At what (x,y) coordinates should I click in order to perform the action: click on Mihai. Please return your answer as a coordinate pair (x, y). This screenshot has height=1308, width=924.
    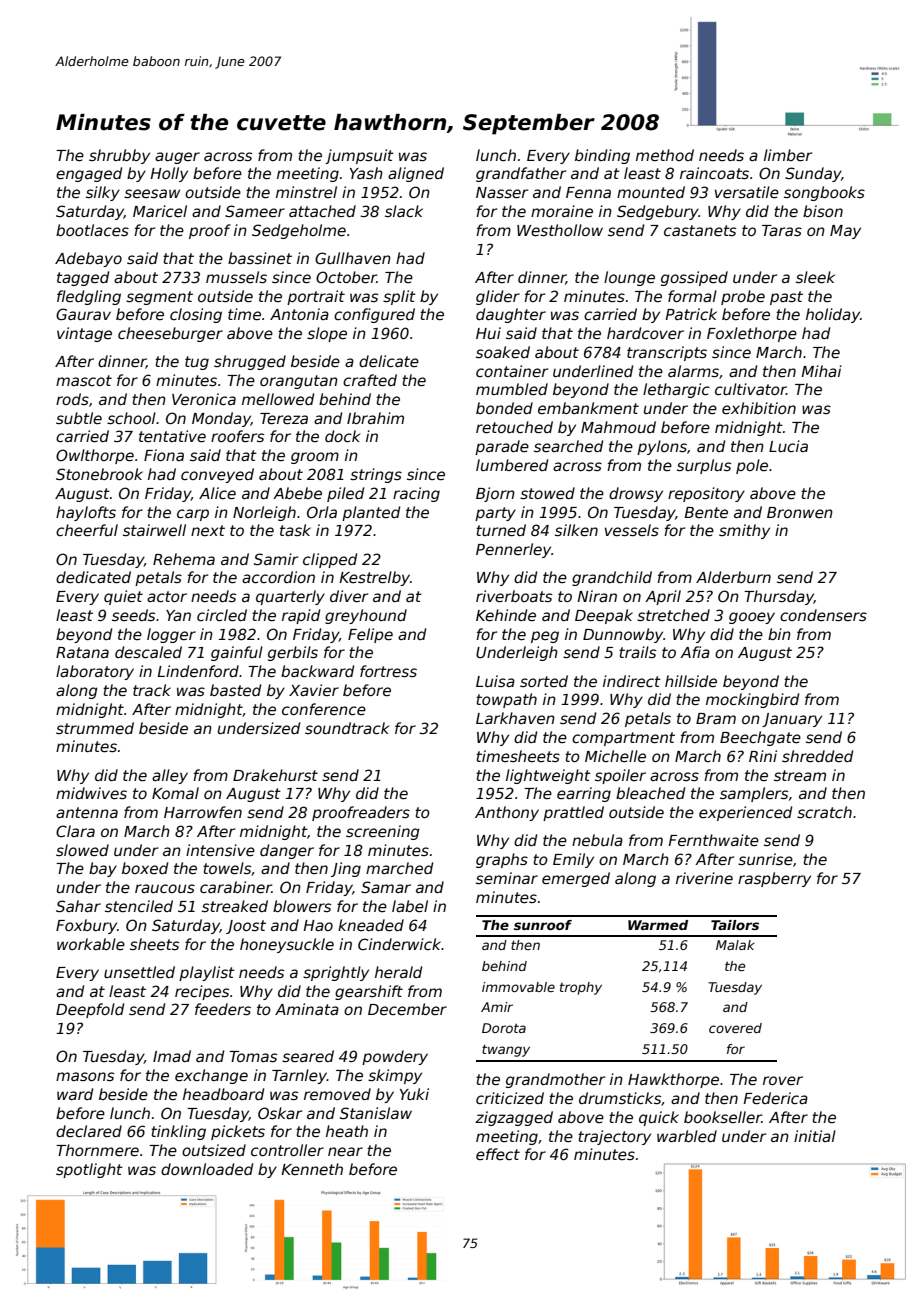
    Looking at the image, I should click on (821, 371).
